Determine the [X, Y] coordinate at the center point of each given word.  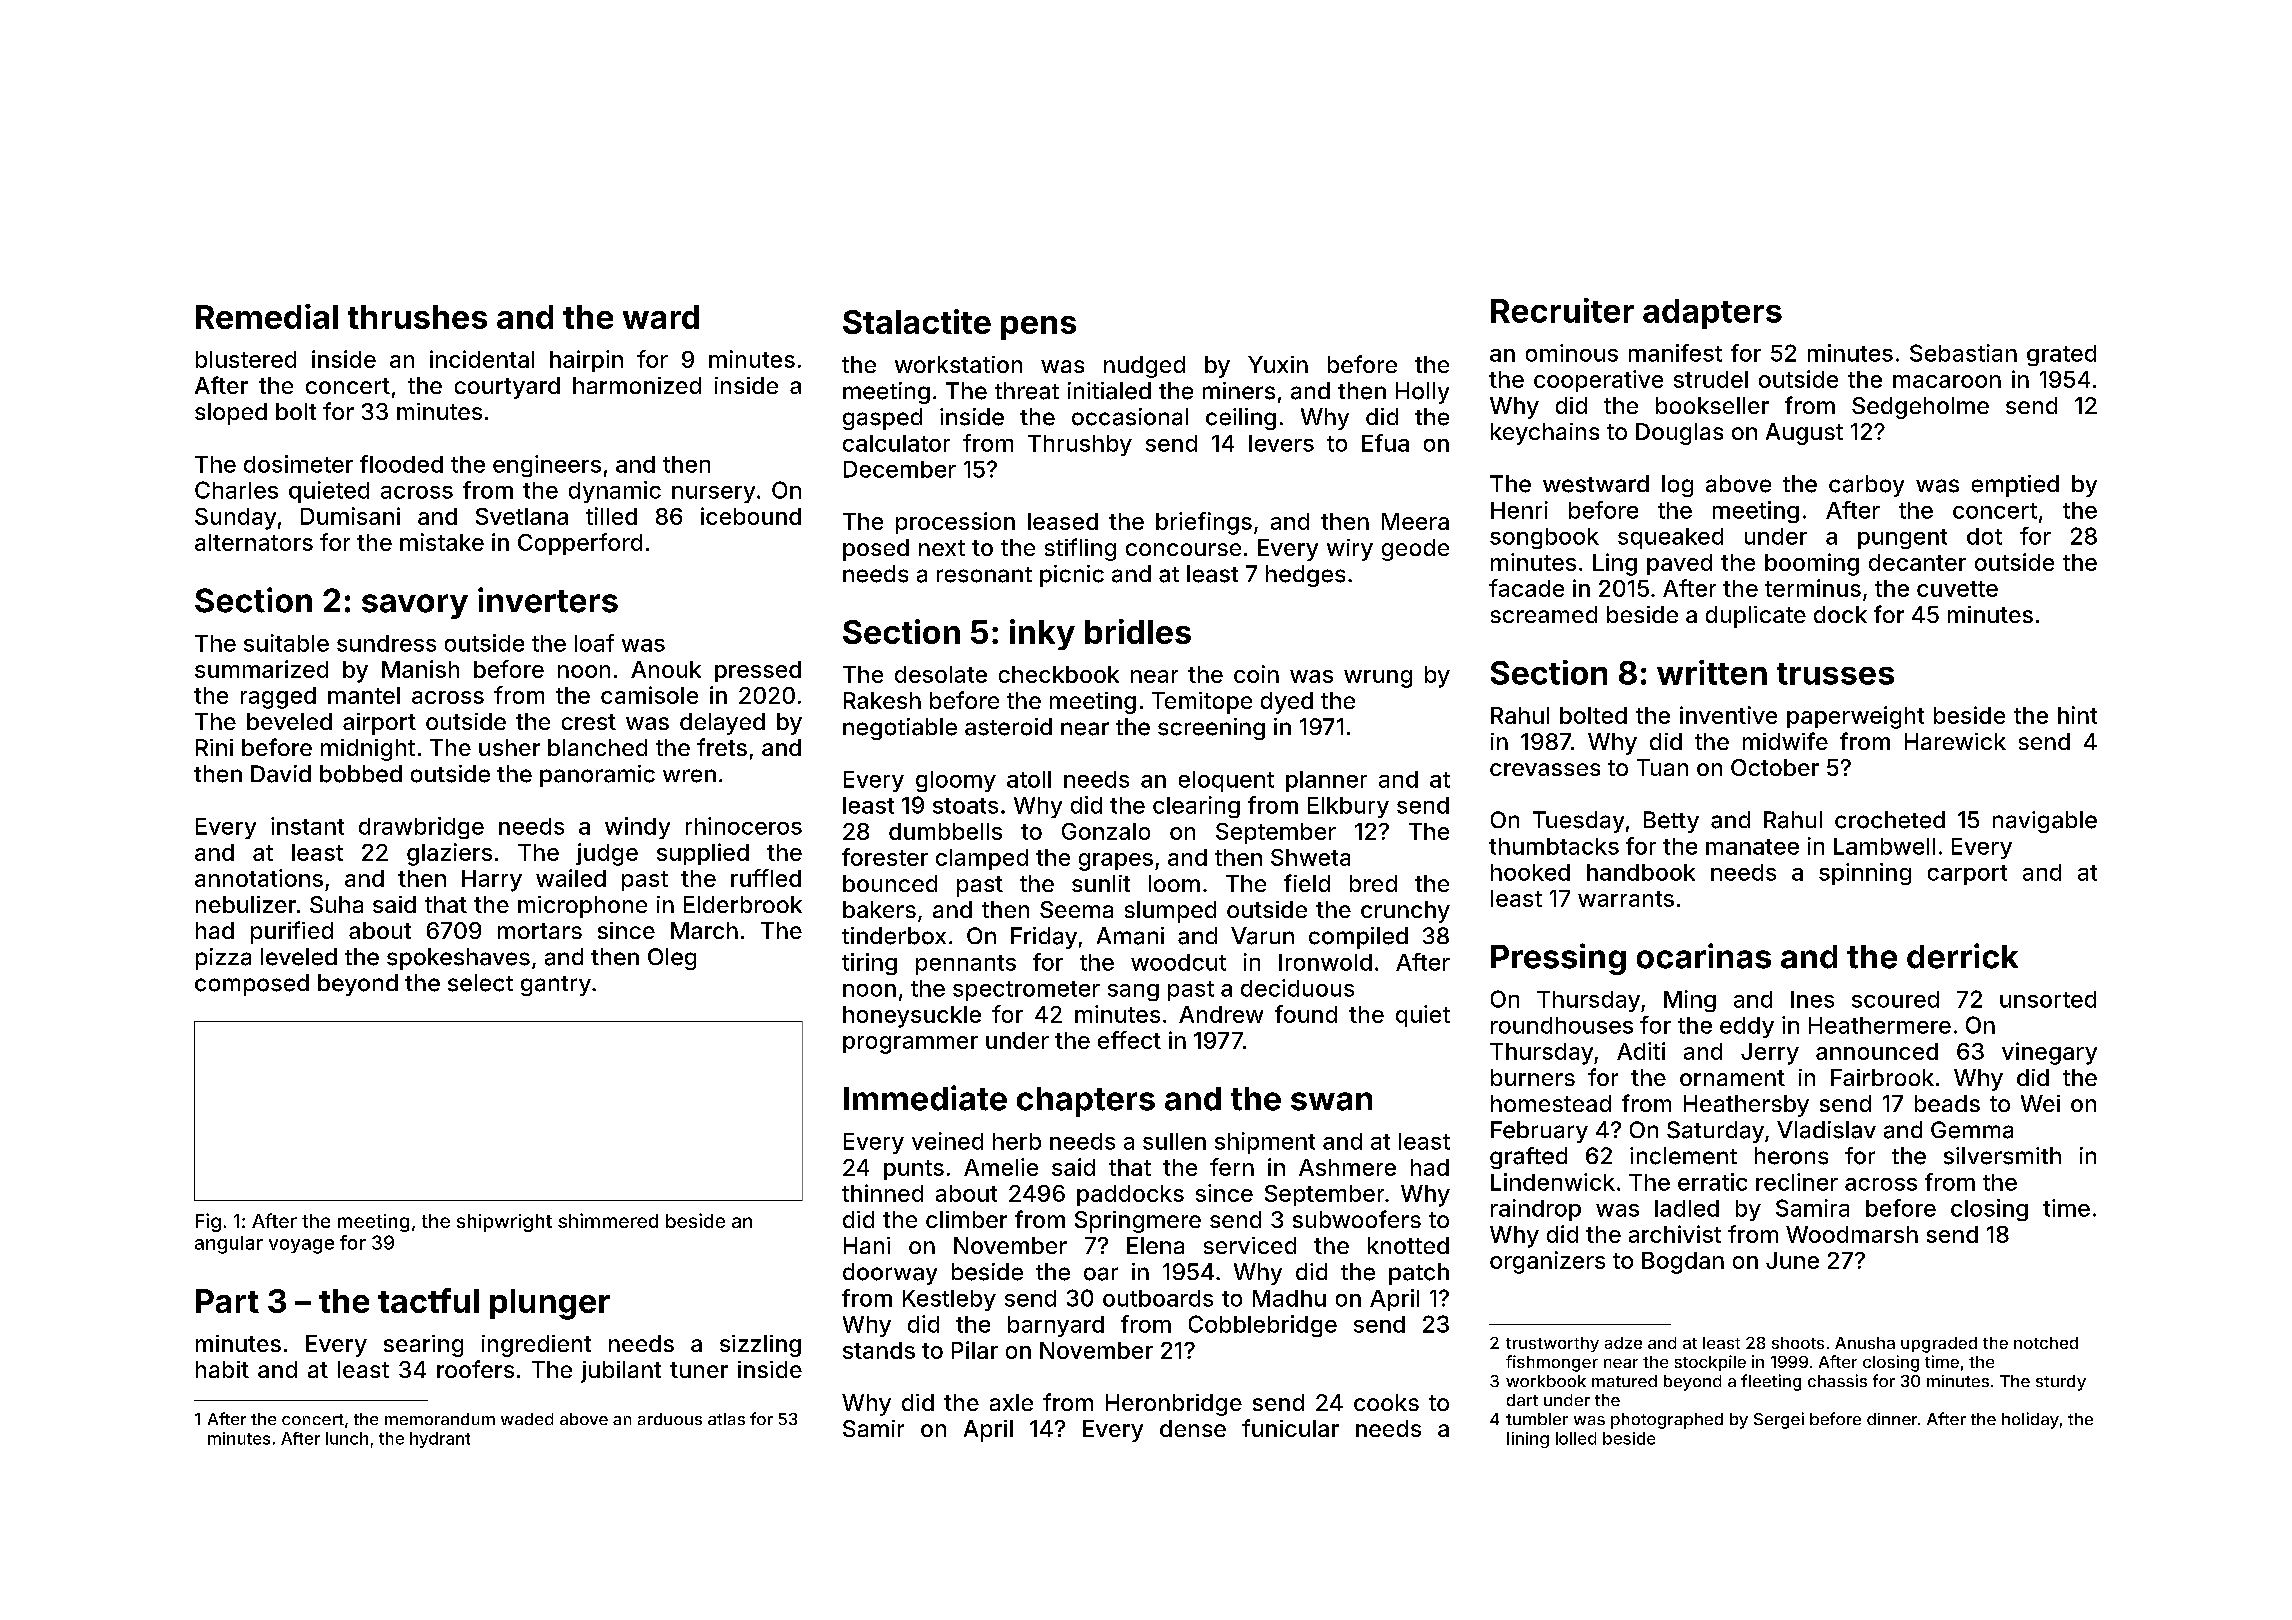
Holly [1422, 393]
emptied [2015, 486]
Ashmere [1347, 1167]
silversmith [2002, 1156]
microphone [582, 907]
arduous [670, 1419]
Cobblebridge [1263, 1326]
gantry [556, 986]
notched [2046, 1343]
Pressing [1558, 959]
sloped [231, 414]
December [900, 469]
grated [2061, 355]
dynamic [615, 492]
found [1306, 1014]
